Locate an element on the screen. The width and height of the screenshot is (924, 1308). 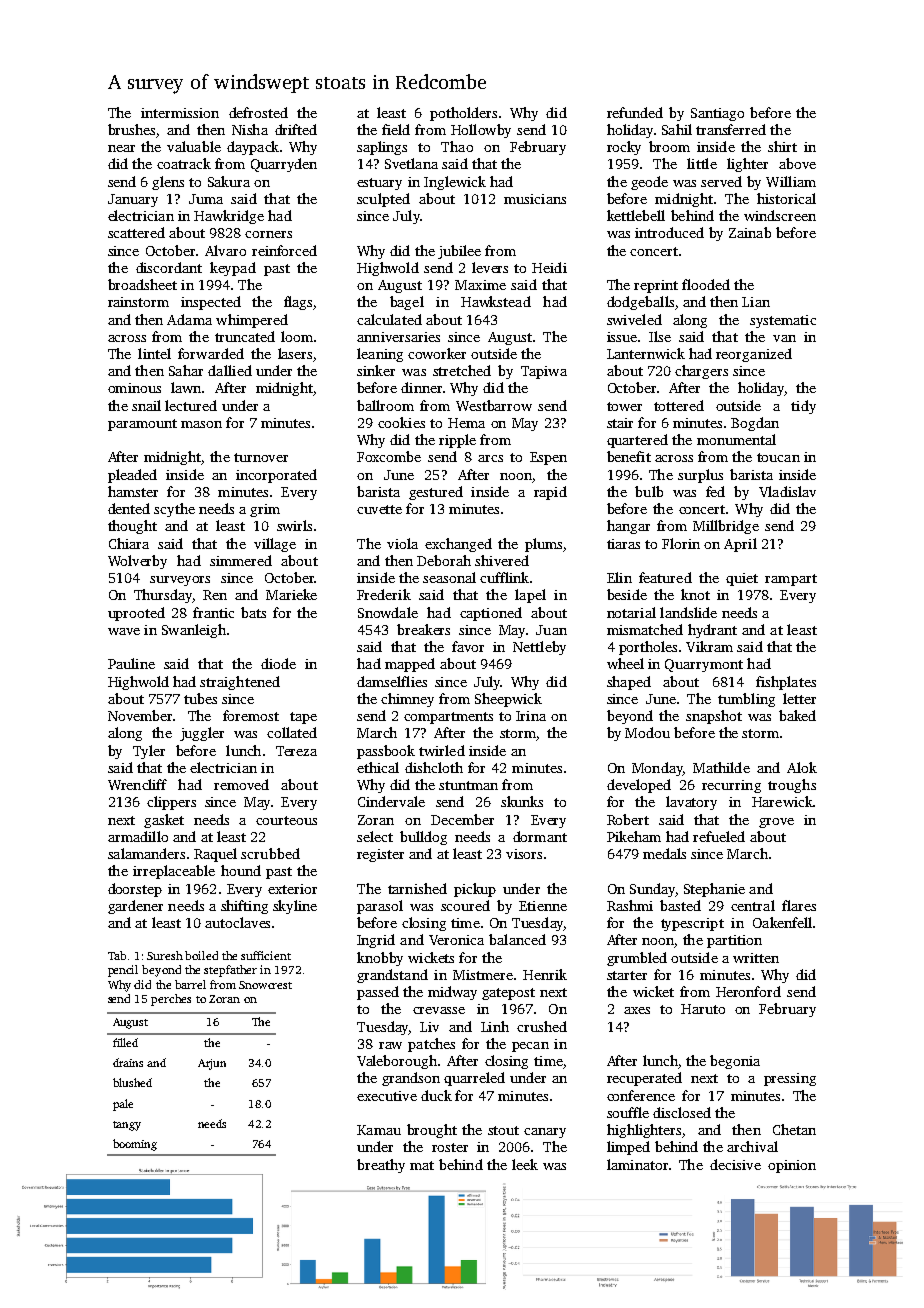
Maxime is located at coordinates (480, 285).
